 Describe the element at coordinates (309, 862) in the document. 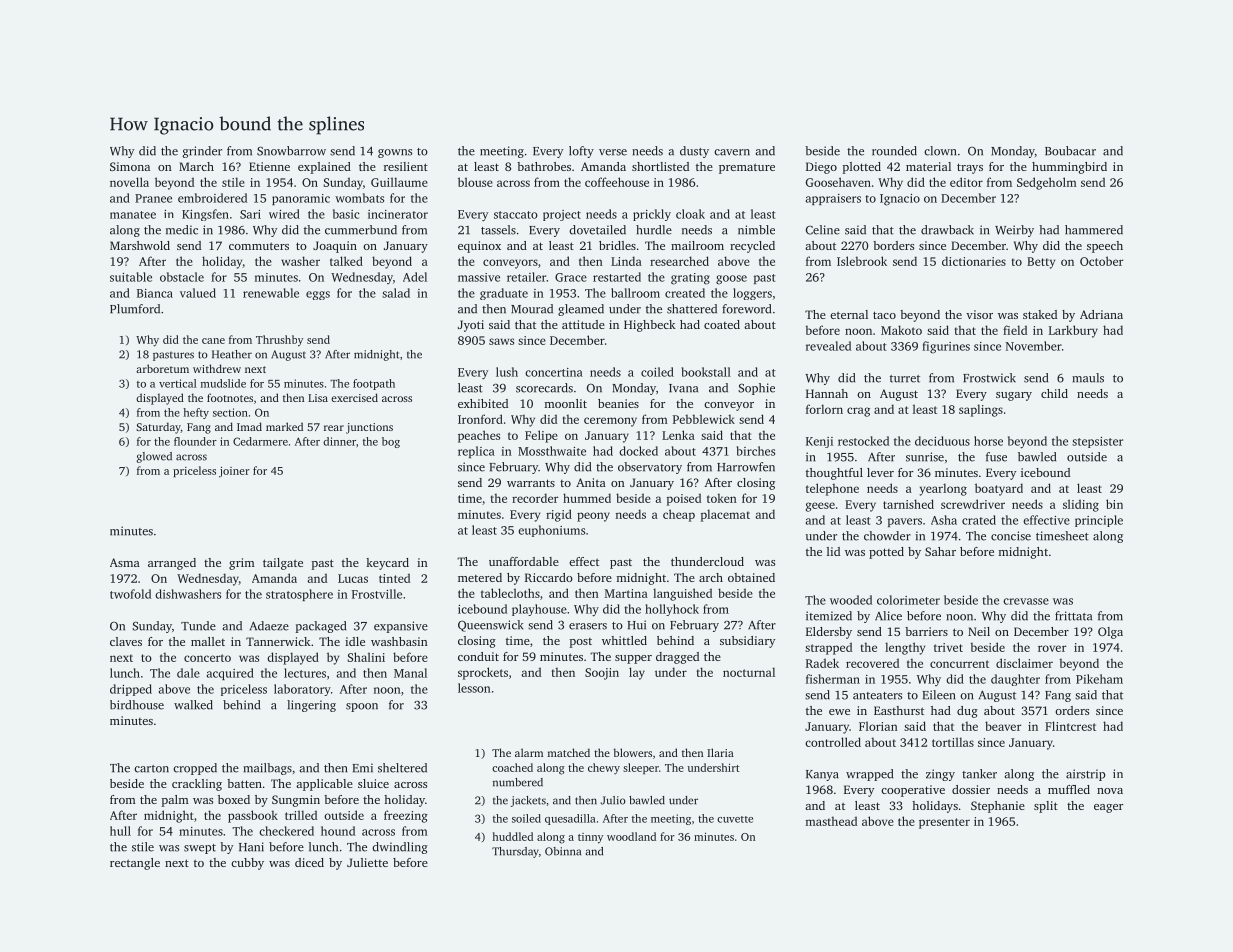

I see `diced` at that location.
